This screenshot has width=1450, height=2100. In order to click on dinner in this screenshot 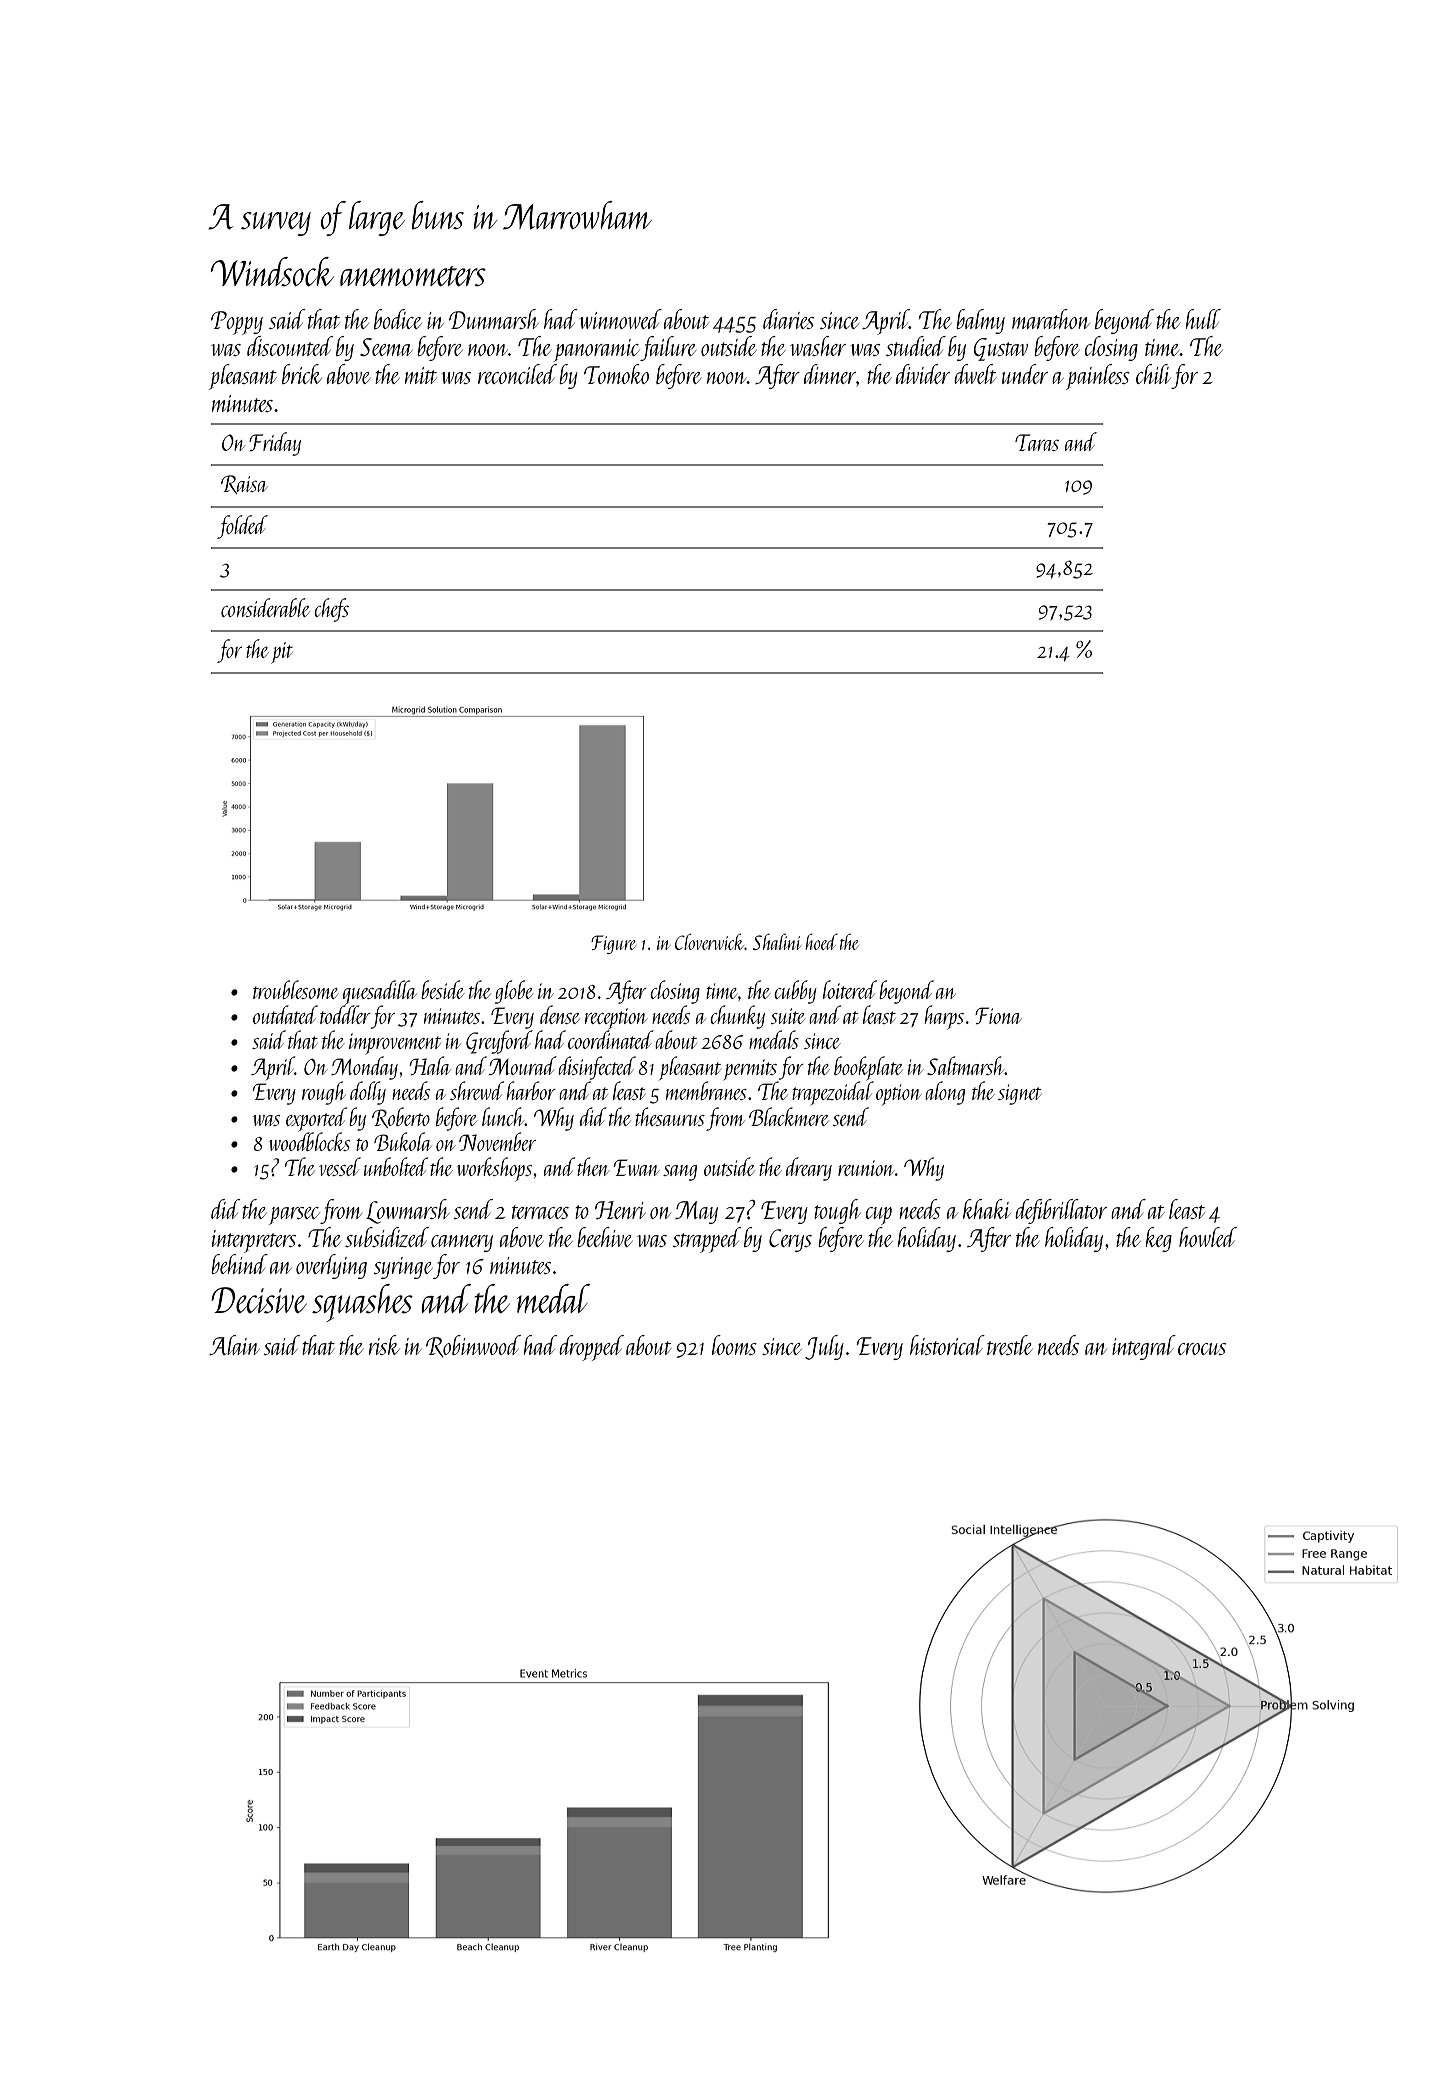, I will do `click(830, 374)`.
